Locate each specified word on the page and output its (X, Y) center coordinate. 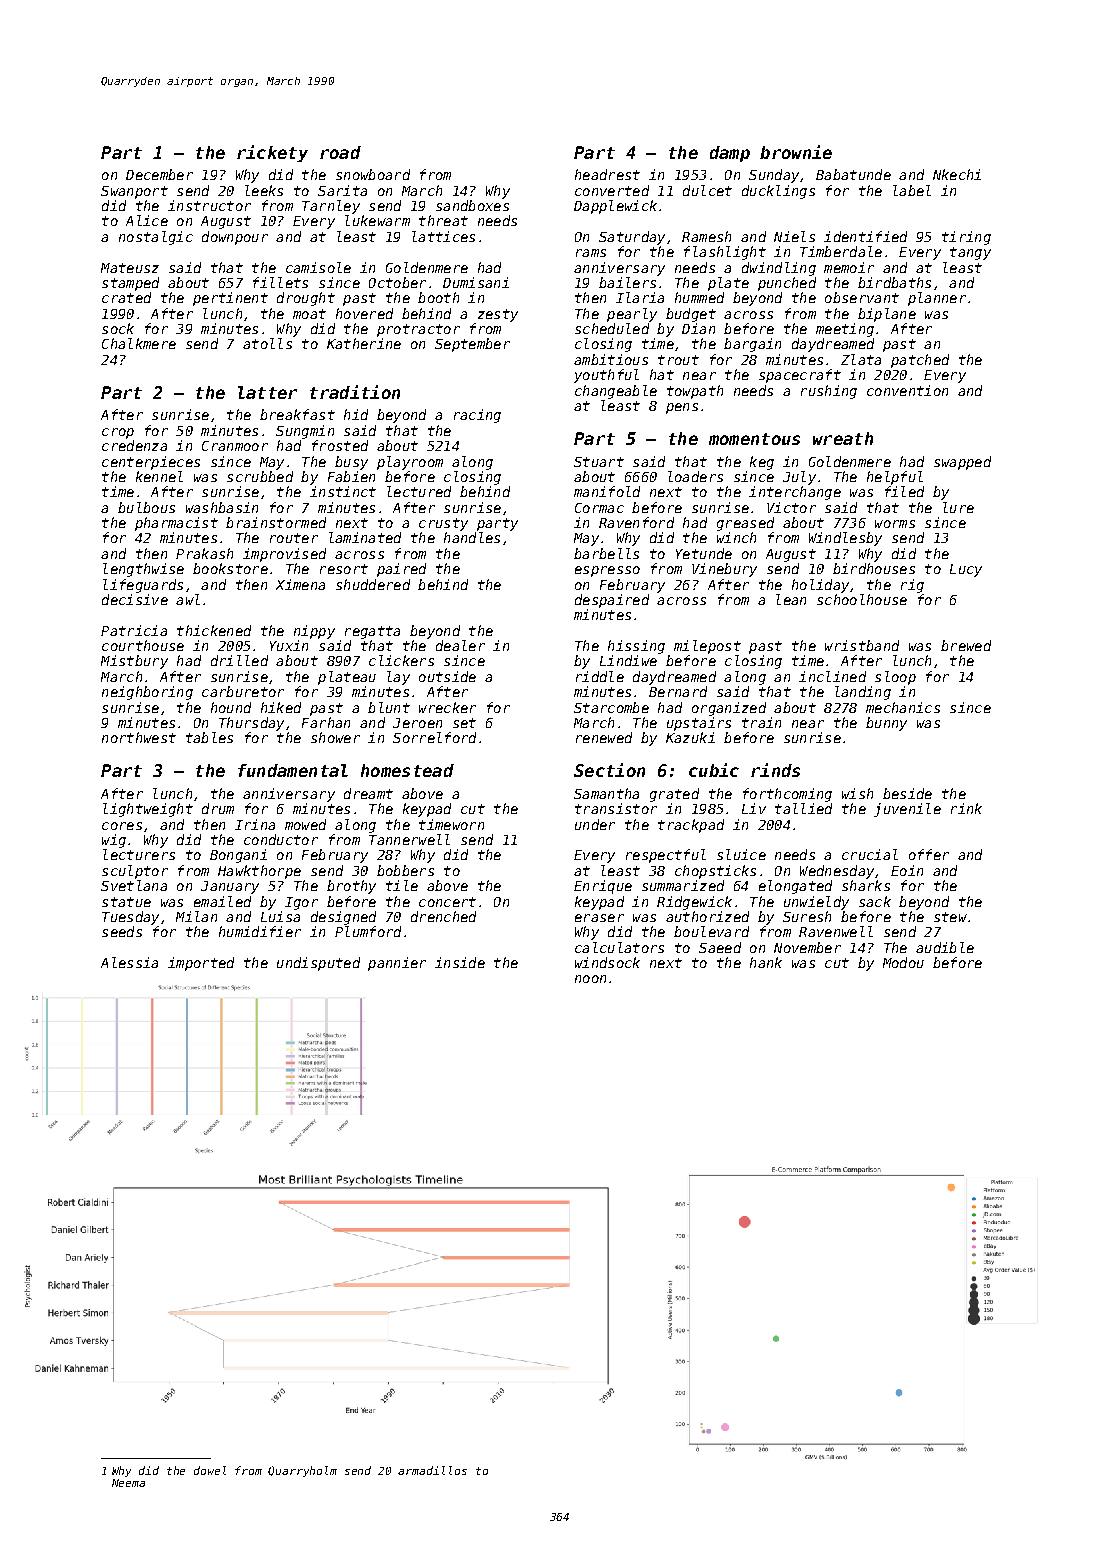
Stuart (599, 462)
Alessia (129, 962)
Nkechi (957, 174)
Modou (903, 962)
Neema (128, 1483)
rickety (272, 153)
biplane (887, 315)
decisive (135, 599)
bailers (627, 282)
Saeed (720, 947)
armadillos (432, 1470)
